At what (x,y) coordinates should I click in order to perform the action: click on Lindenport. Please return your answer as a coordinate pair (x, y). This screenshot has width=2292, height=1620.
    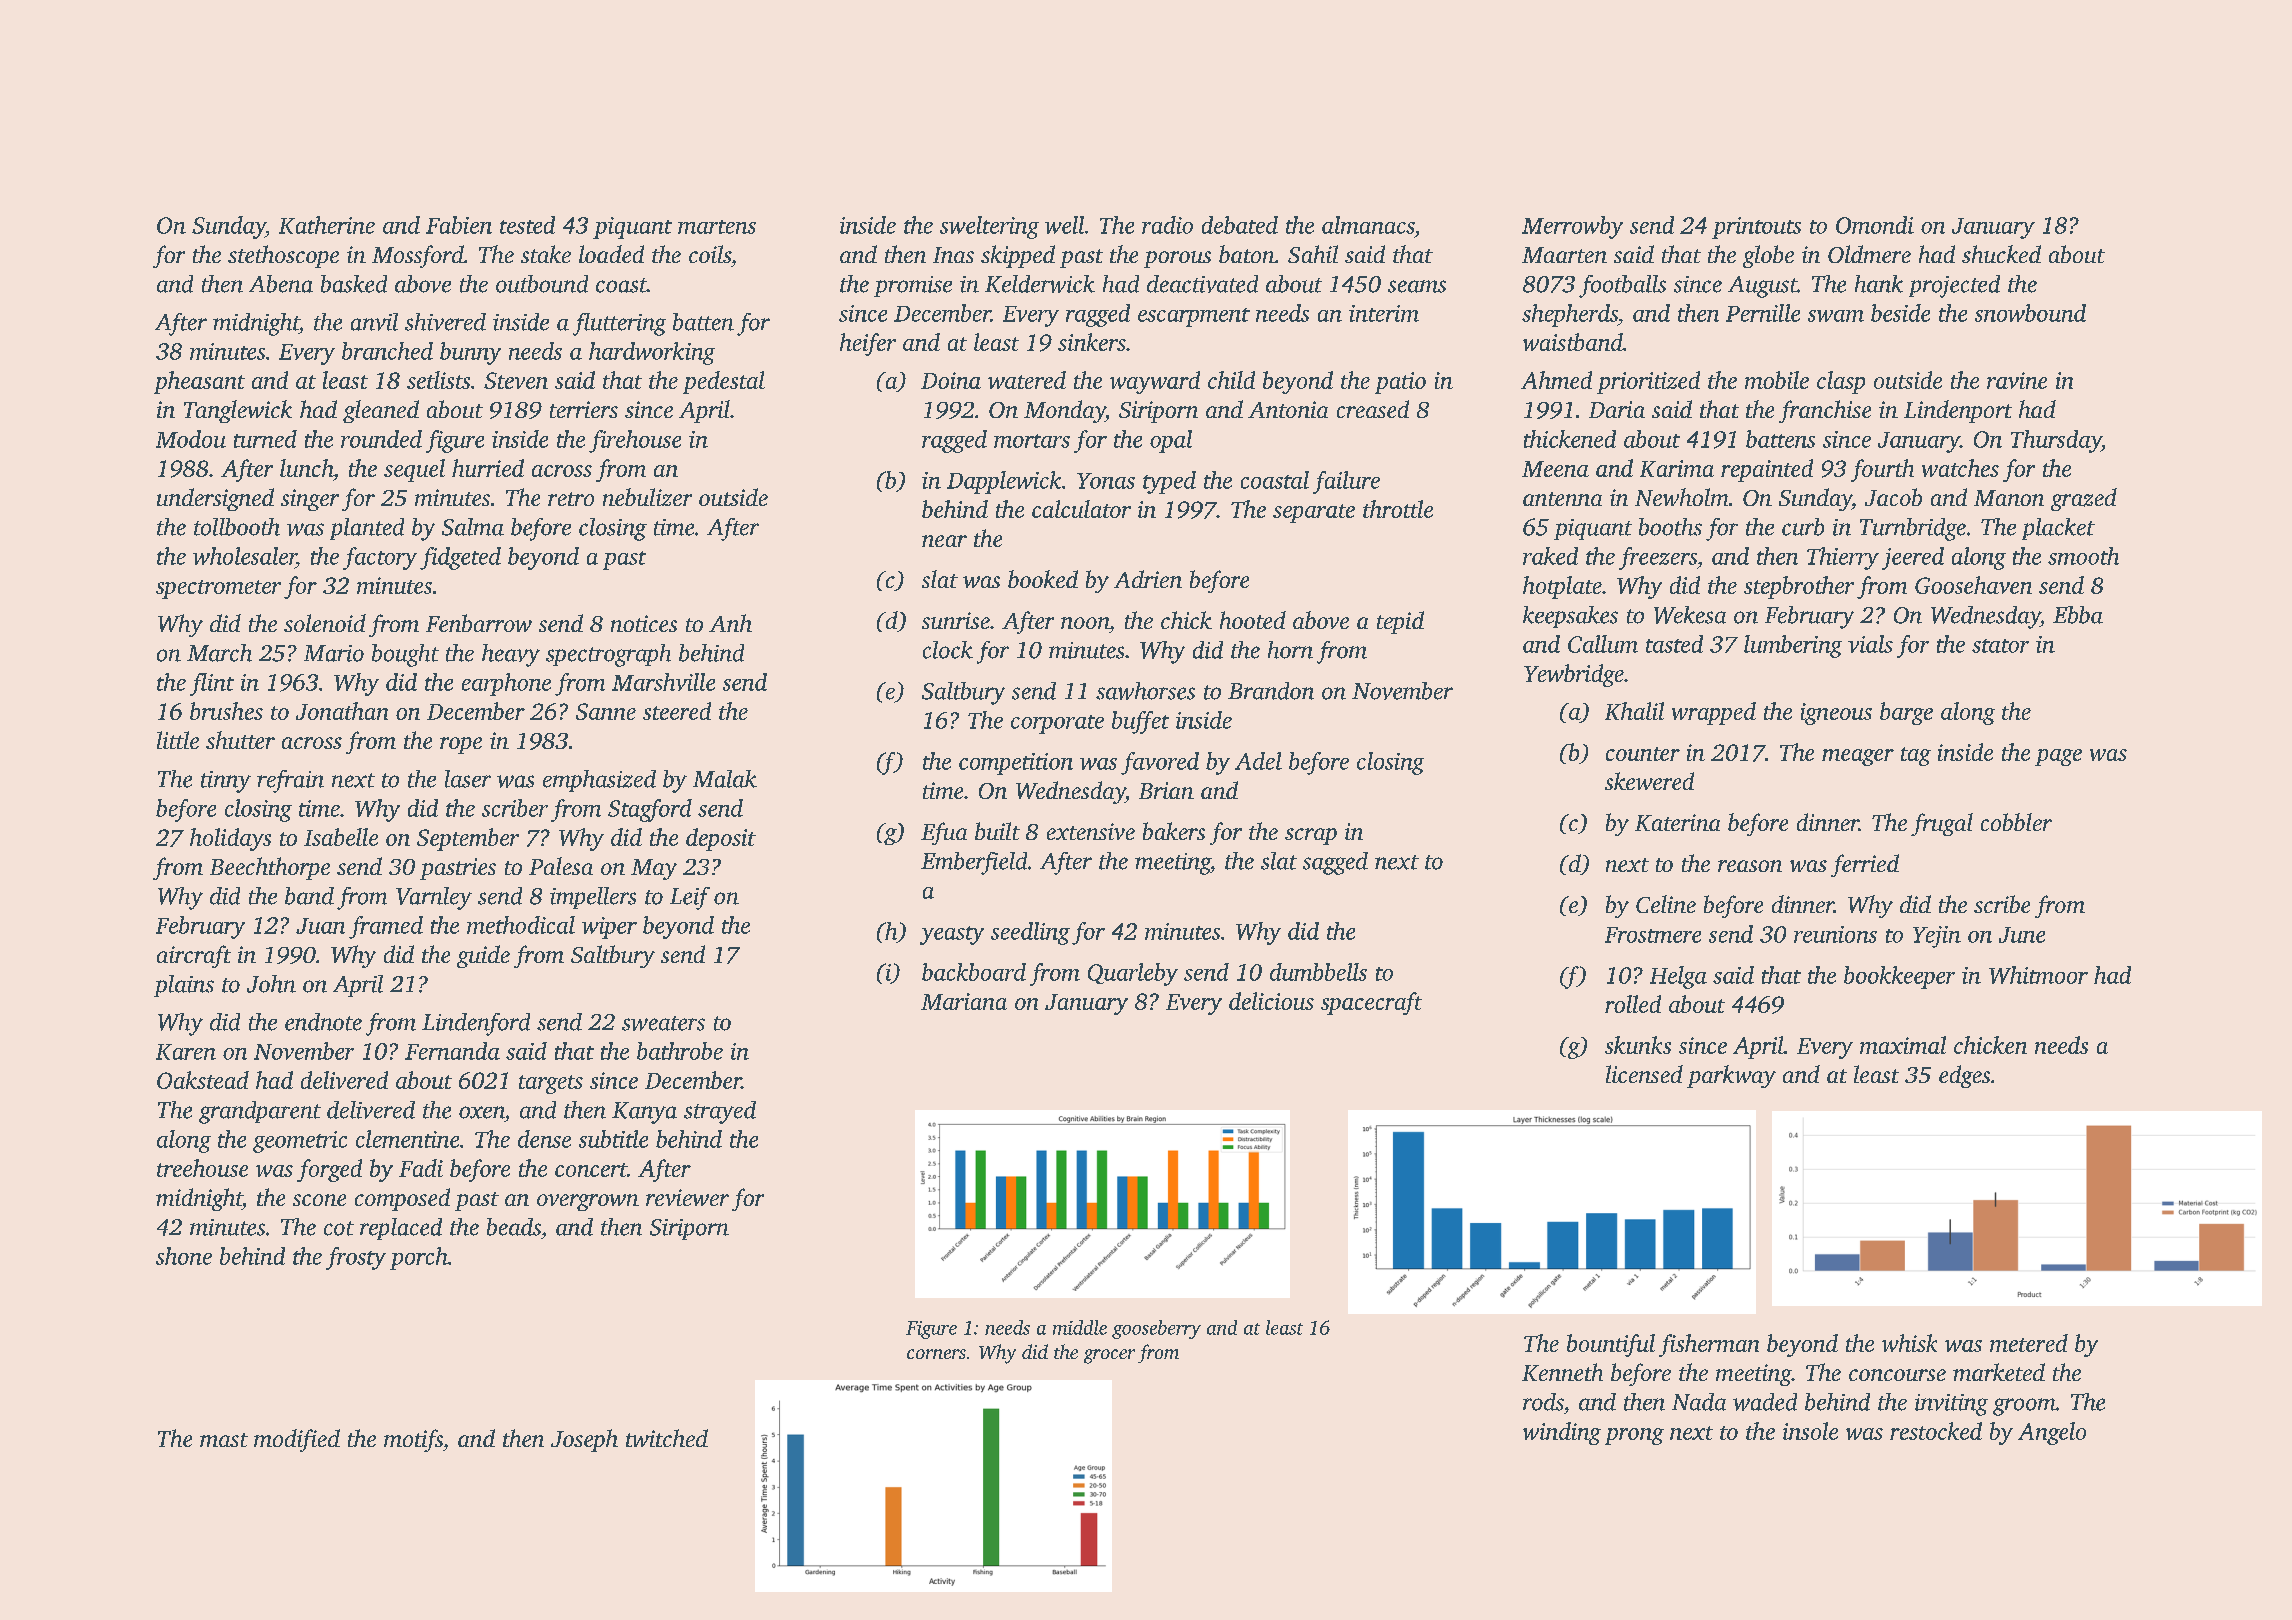
    Looking at the image, I should click on (1958, 411).
